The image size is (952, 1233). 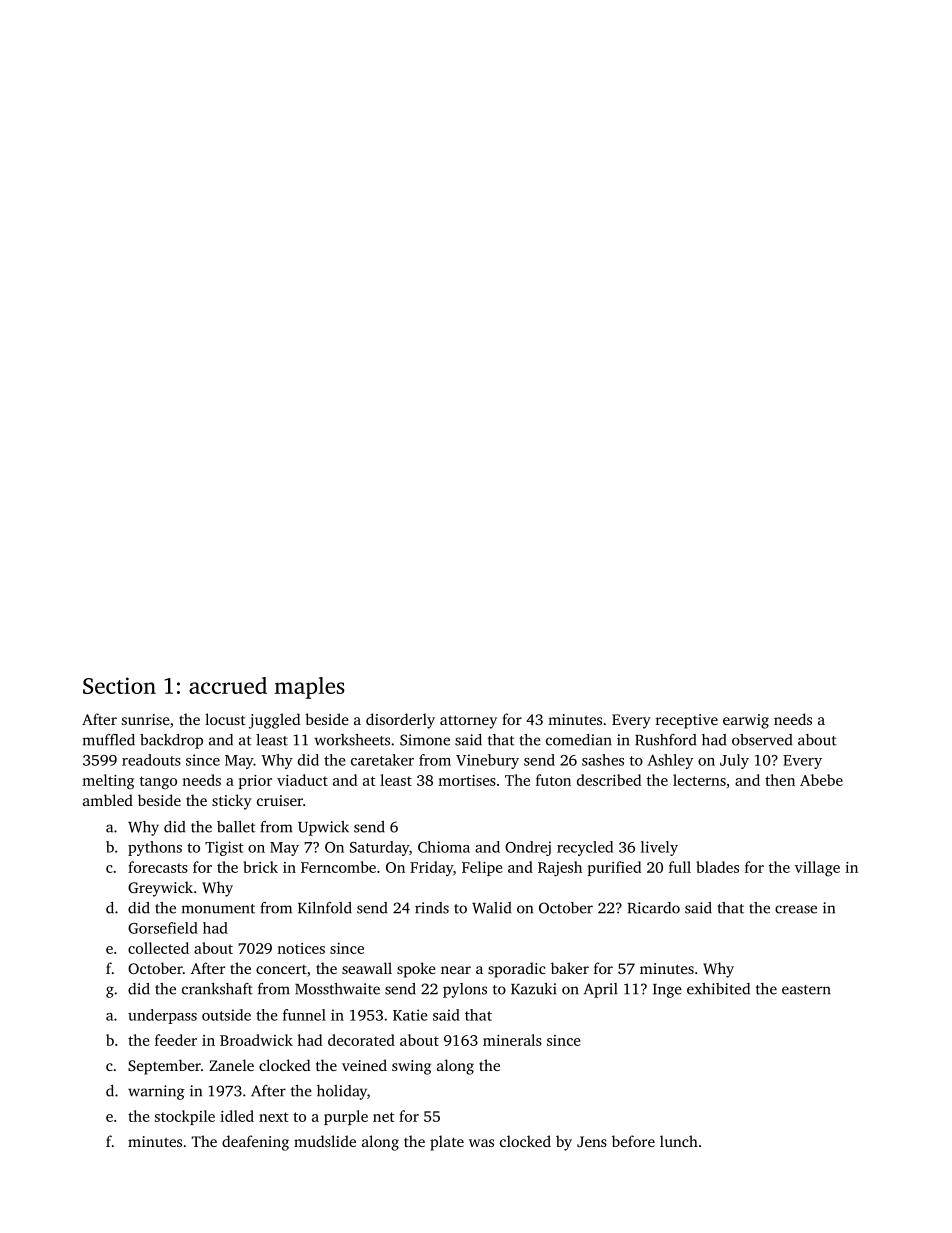 I want to click on concert, so click(x=281, y=969).
